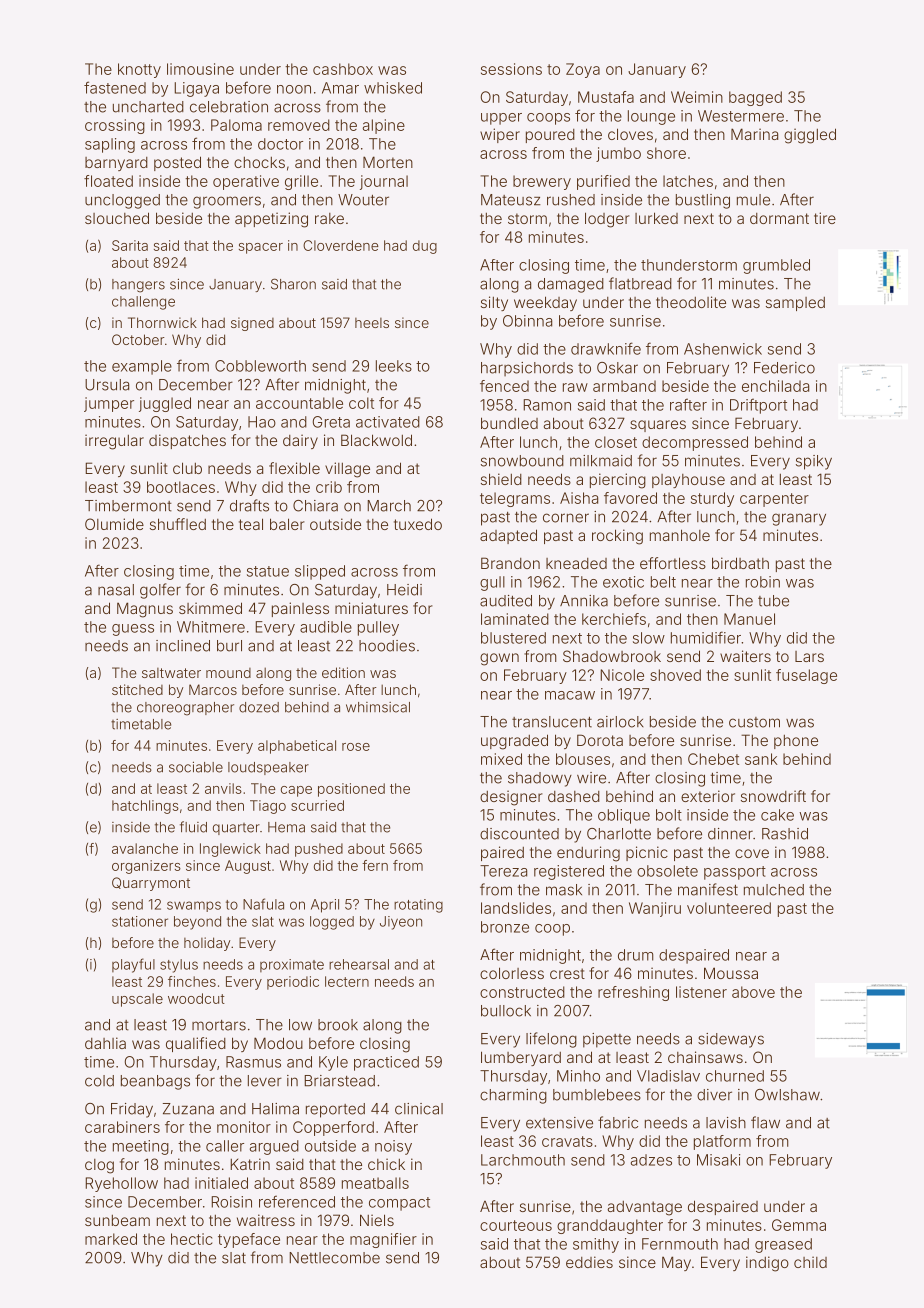 The width and height of the screenshot is (924, 1308). I want to click on bagged, so click(755, 98).
